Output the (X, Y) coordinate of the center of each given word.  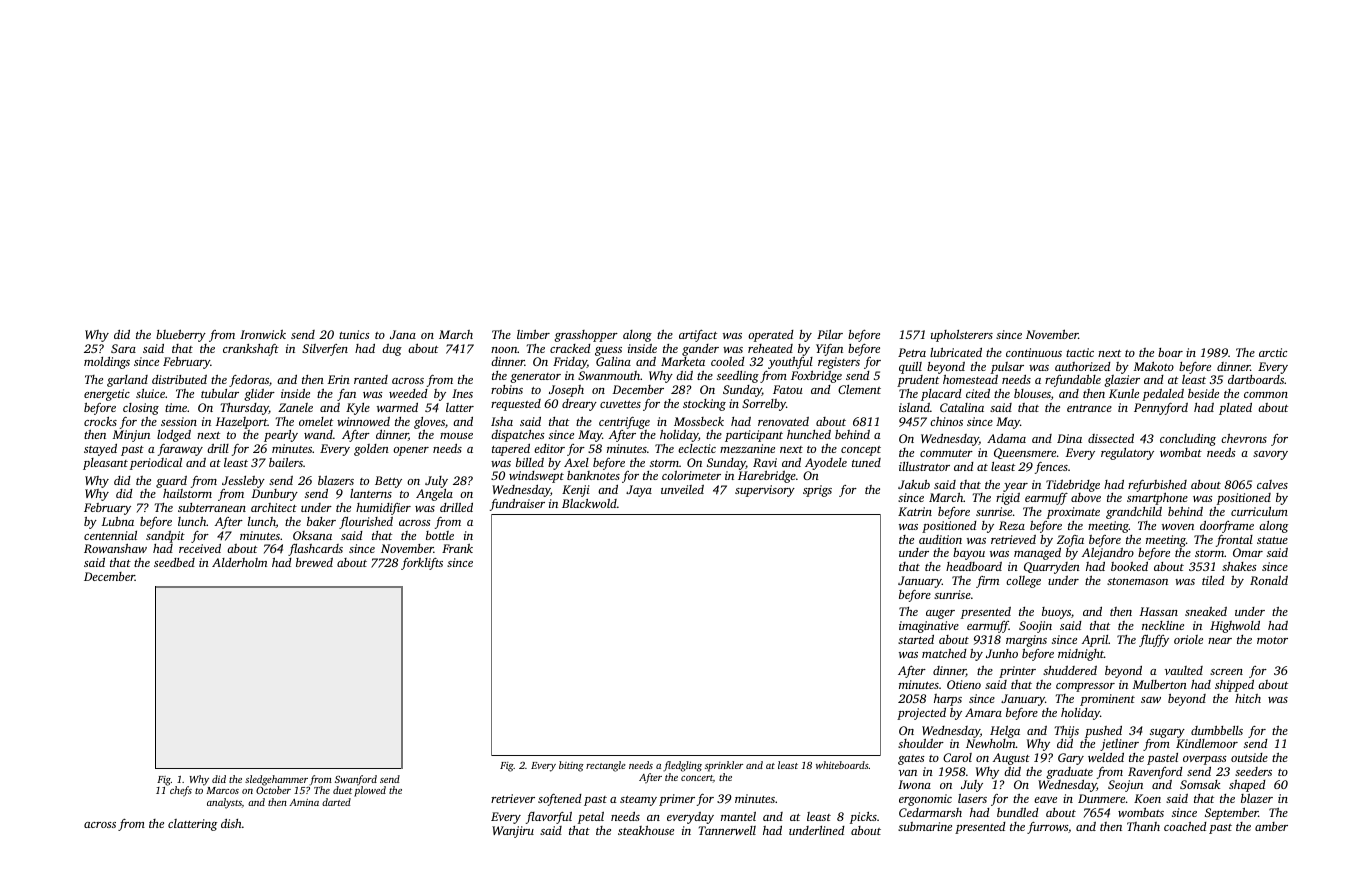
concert (697, 778)
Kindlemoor (1207, 743)
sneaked (1206, 611)
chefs (181, 791)
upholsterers (962, 336)
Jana (403, 334)
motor (1272, 640)
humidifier (383, 509)
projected (921, 714)
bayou (969, 554)
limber (533, 334)
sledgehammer (276, 780)
